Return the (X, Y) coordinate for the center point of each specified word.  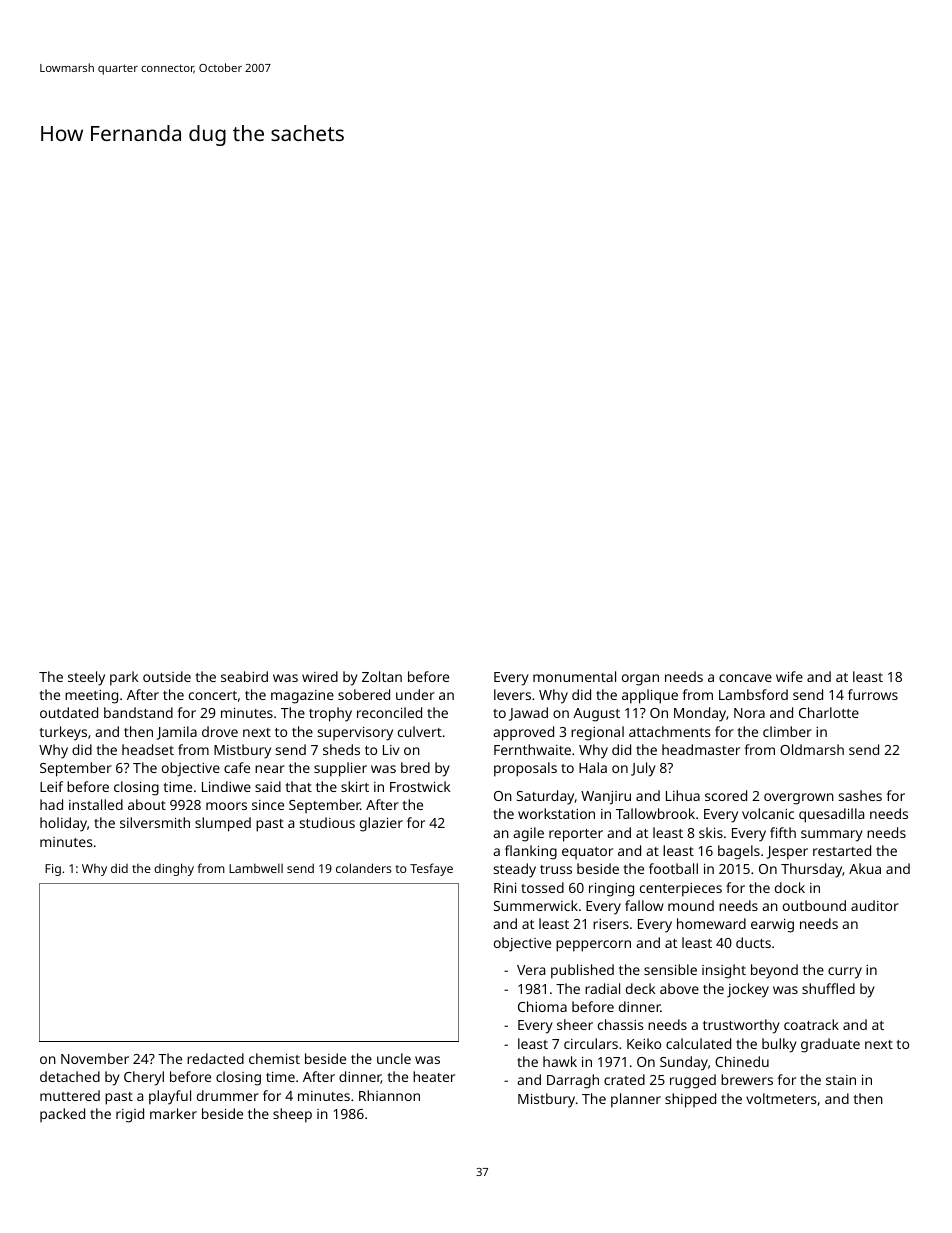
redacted (215, 1058)
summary (832, 836)
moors (226, 806)
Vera (531, 970)
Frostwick (420, 786)
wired (320, 676)
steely (86, 678)
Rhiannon (389, 1095)
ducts (753, 942)
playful (170, 1097)
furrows (873, 694)
